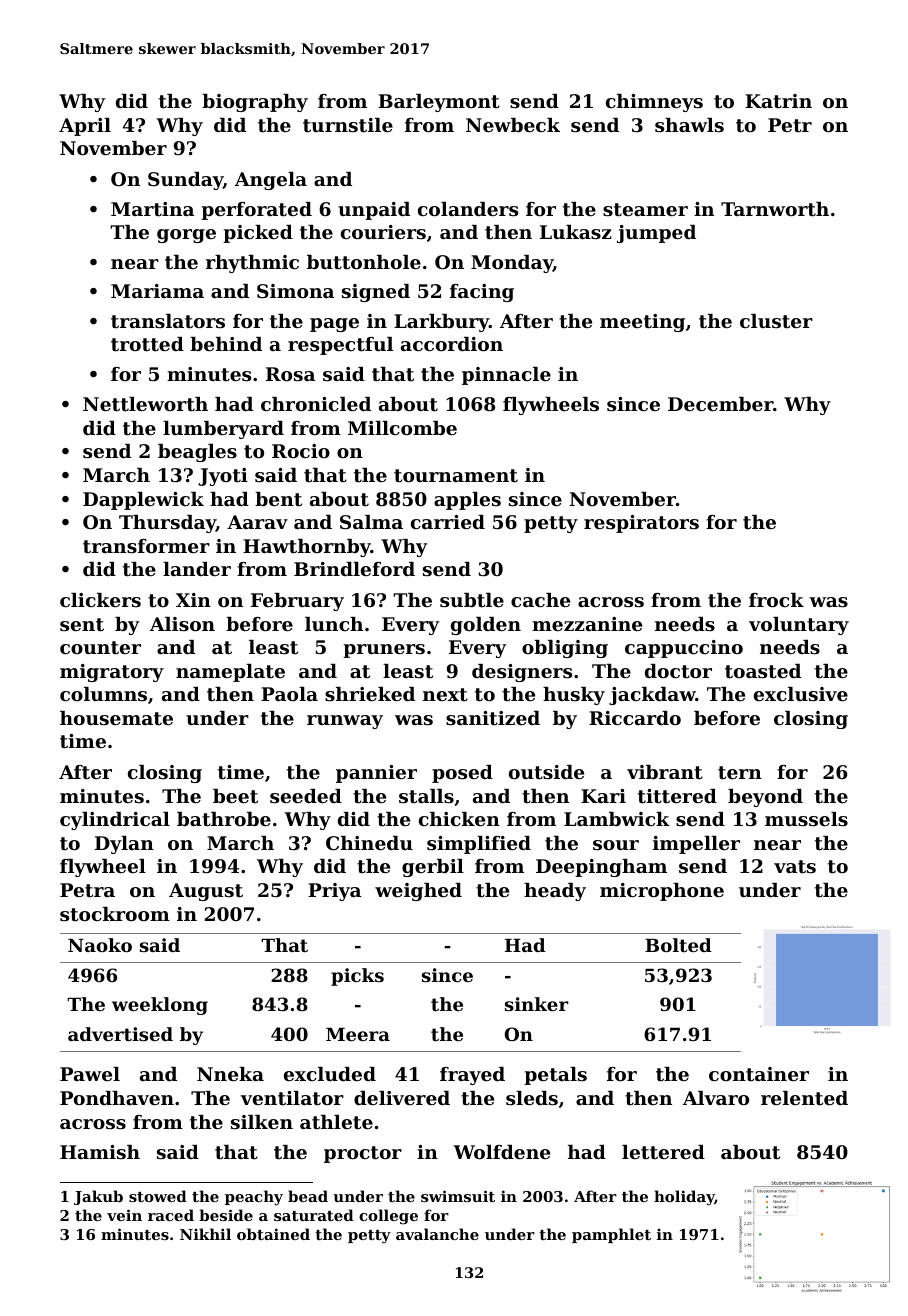 Image resolution: width=908 pixels, height=1316 pixels. What do you see at coordinates (778, 101) in the page?
I see `Katrin` at bounding box center [778, 101].
